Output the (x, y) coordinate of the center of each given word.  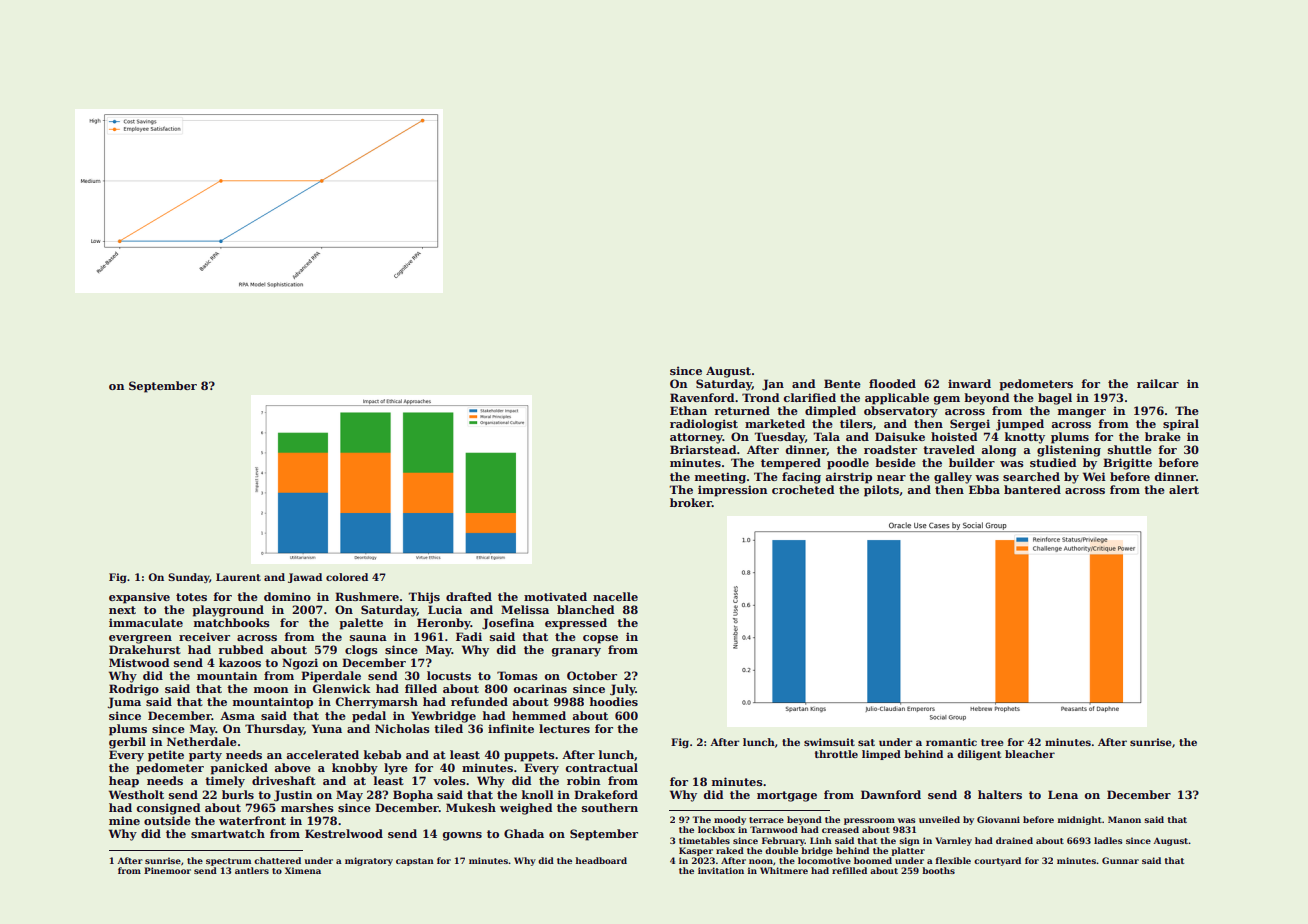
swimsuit (829, 742)
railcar (1158, 383)
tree (992, 742)
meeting (720, 478)
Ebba (984, 489)
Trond (761, 397)
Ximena (303, 870)
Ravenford (702, 397)
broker (691, 502)
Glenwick (342, 688)
